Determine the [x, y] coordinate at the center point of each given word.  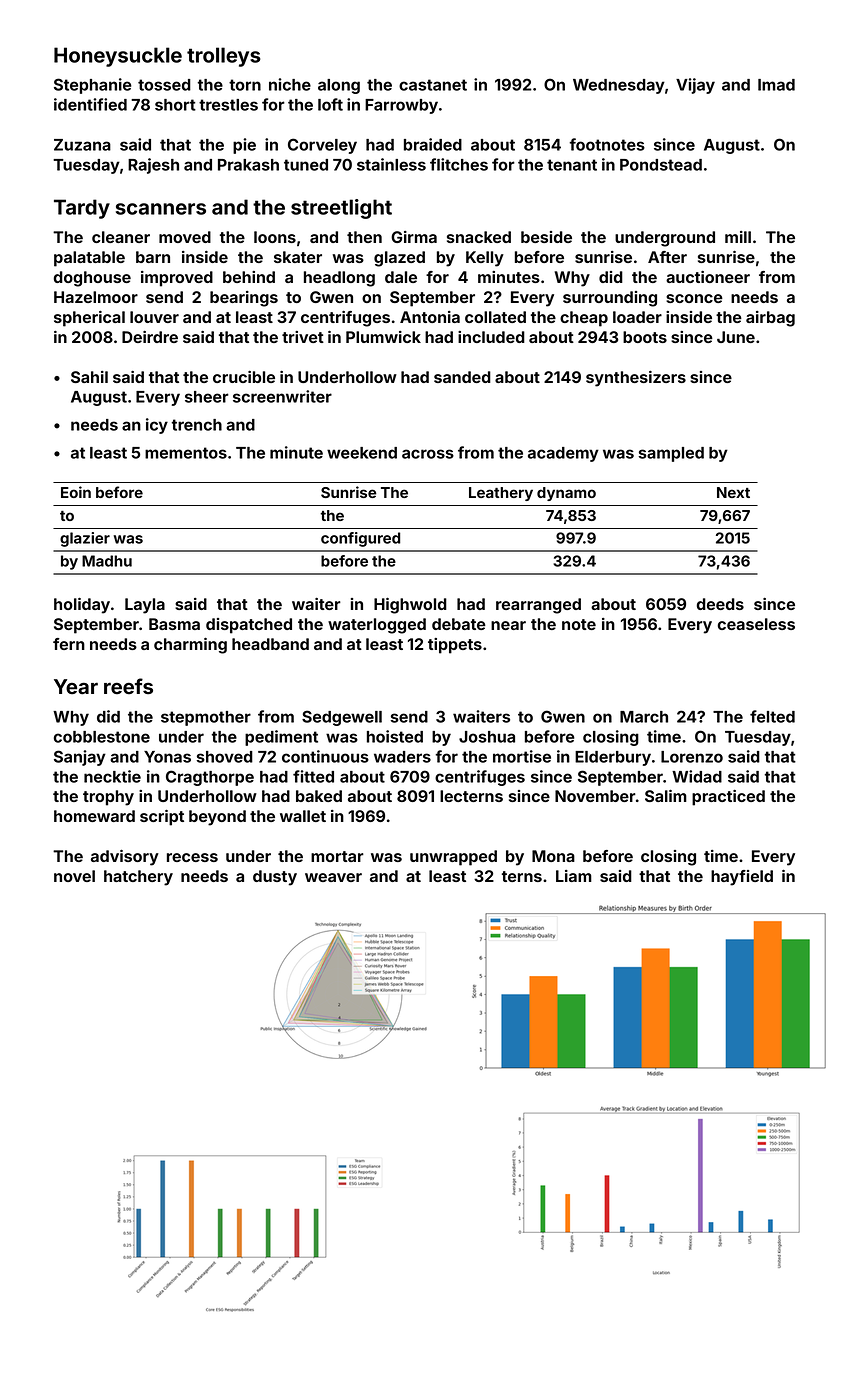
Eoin [76, 492]
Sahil [89, 377]
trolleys [224, 57]
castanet [433, 85]
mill [738, 237]
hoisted [395, 736]
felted [772, 716]
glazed [399, 259]
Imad [776, 85]
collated [495, 317]
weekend [362, 453]
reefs [128, 686]
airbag [770, 319]
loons [275, 237]
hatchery [138, 878]
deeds [720, 604]
